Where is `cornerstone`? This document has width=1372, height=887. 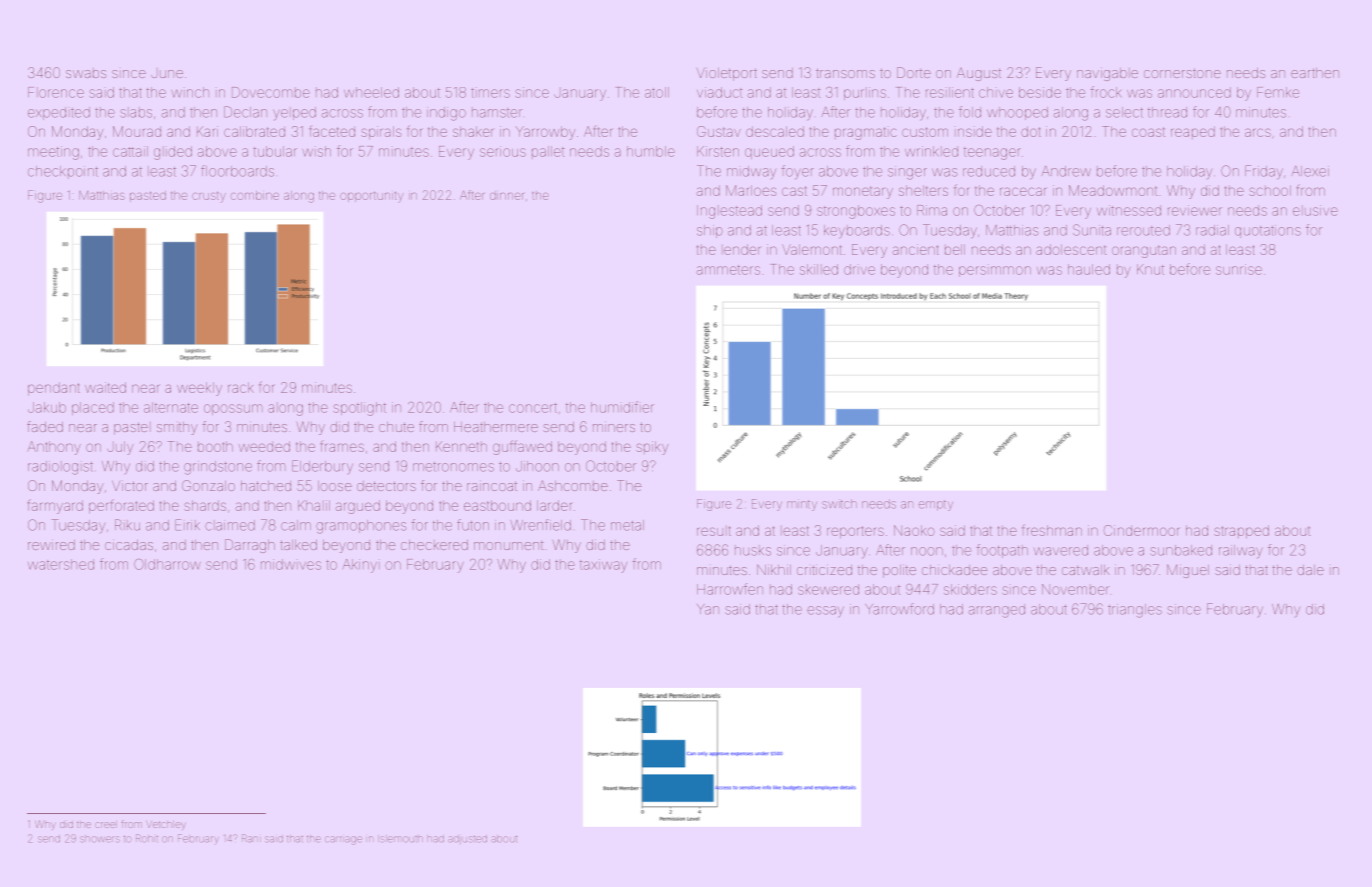 cornerstone is located at coordinates (1182, 73).
